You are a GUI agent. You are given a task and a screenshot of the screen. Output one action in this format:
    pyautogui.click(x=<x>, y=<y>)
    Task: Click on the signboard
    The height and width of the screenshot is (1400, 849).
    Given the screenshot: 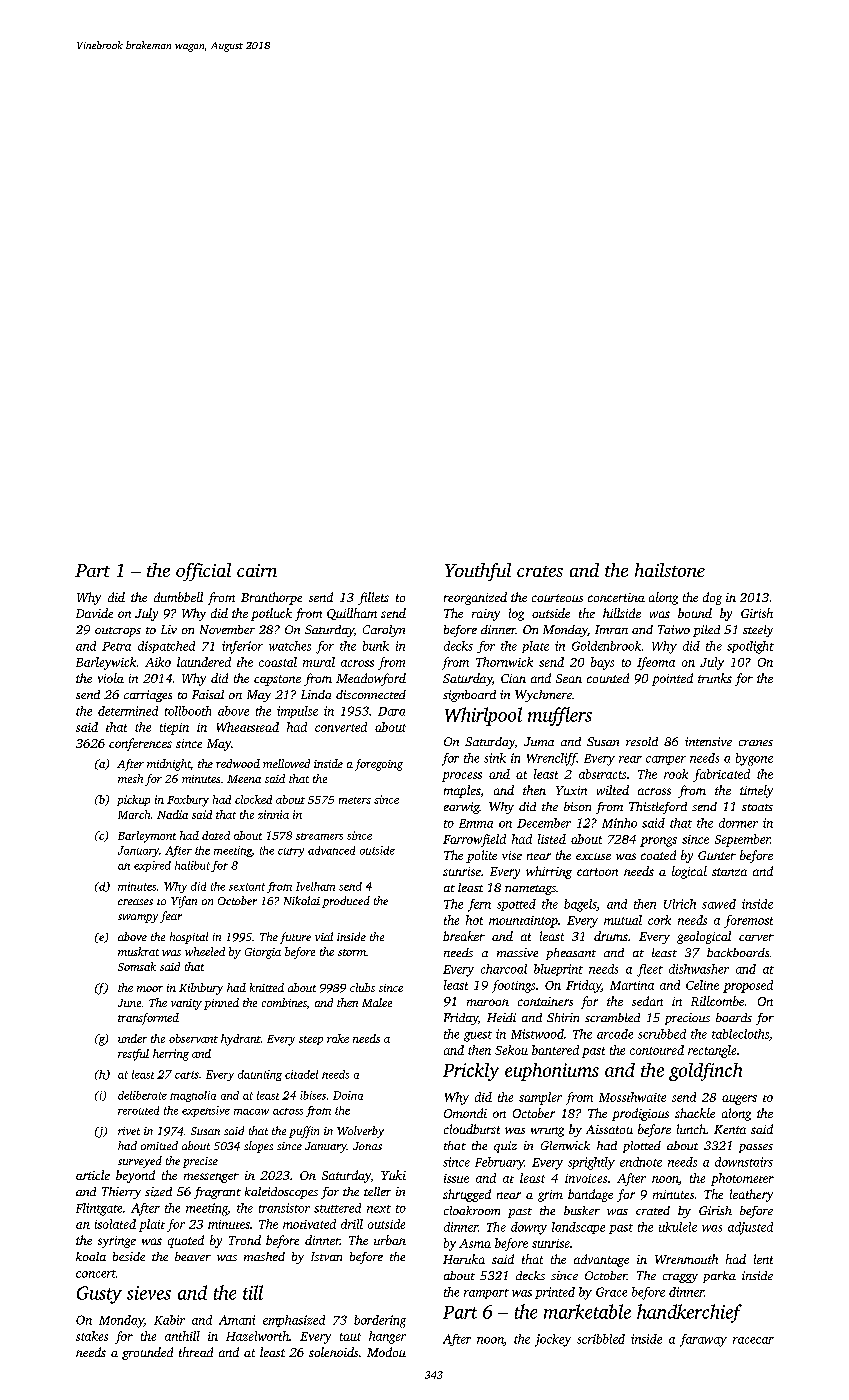 What is the action you would take?
    pyautogui.click(x=469, y=696)
